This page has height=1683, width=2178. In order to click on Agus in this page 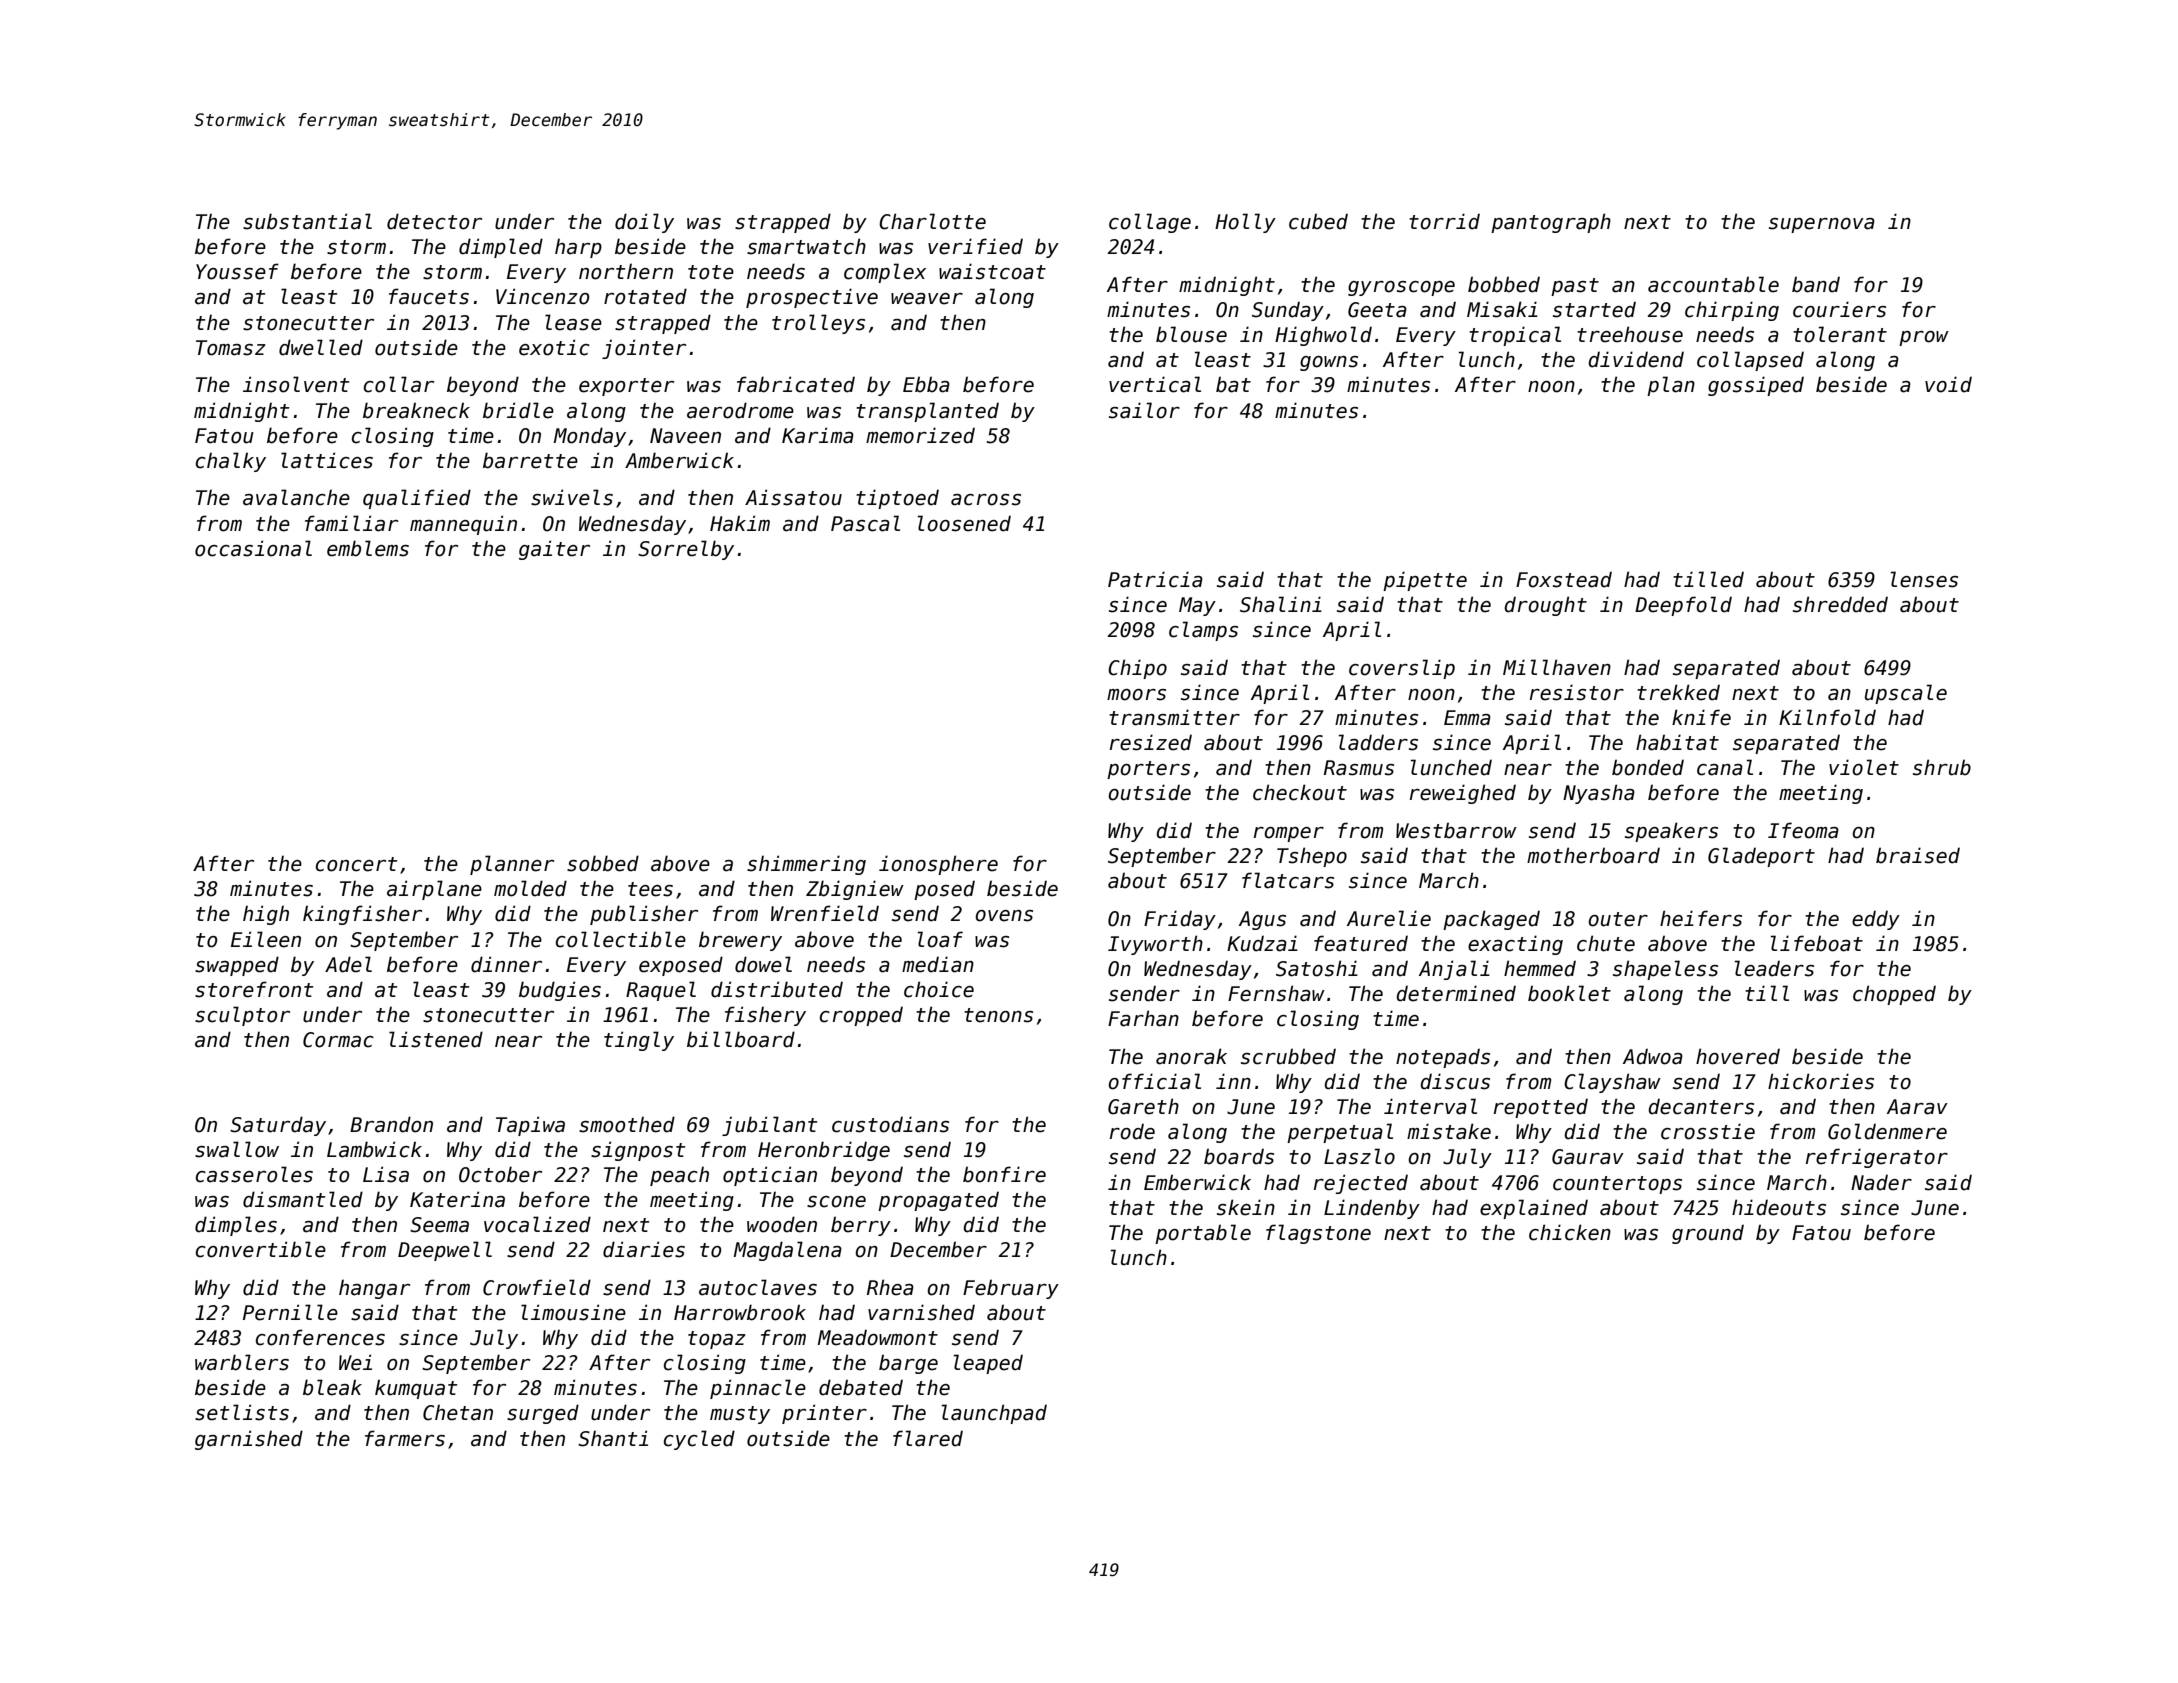, I will do `click(1262, 920)`.
